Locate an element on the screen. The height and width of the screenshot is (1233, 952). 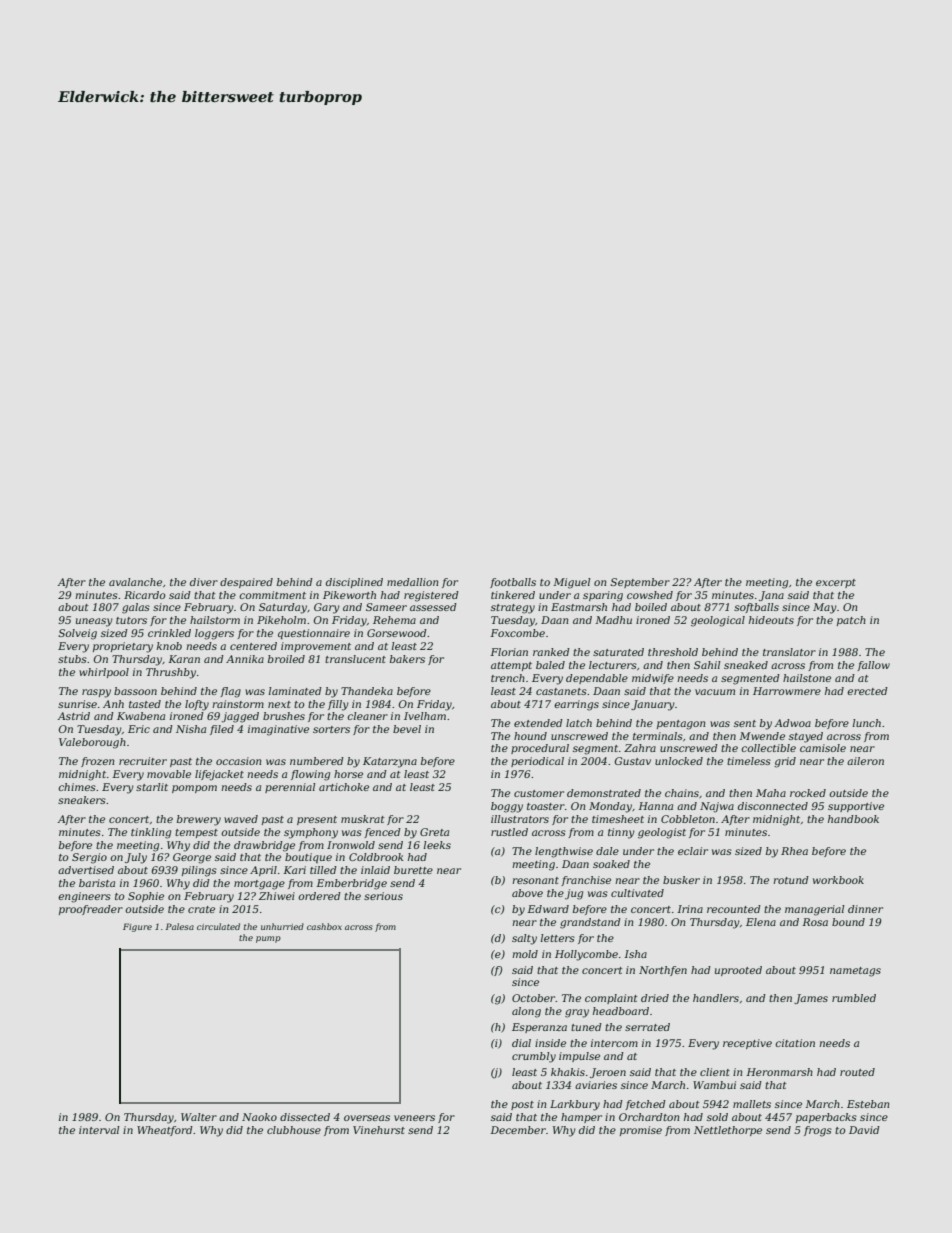
movable is located at coordinates (169, 774).
